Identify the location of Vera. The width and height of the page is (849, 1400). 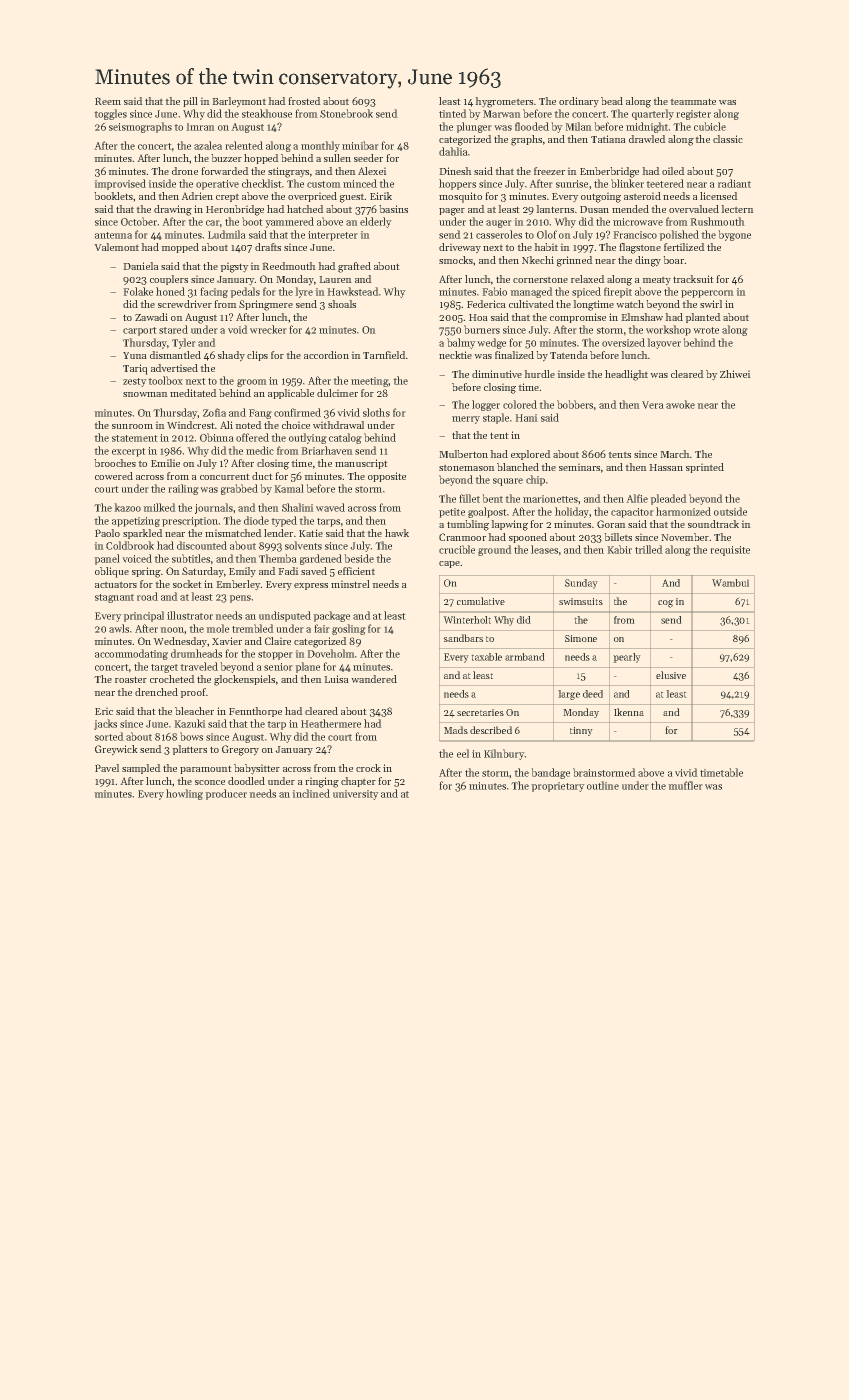
(652, 405).
